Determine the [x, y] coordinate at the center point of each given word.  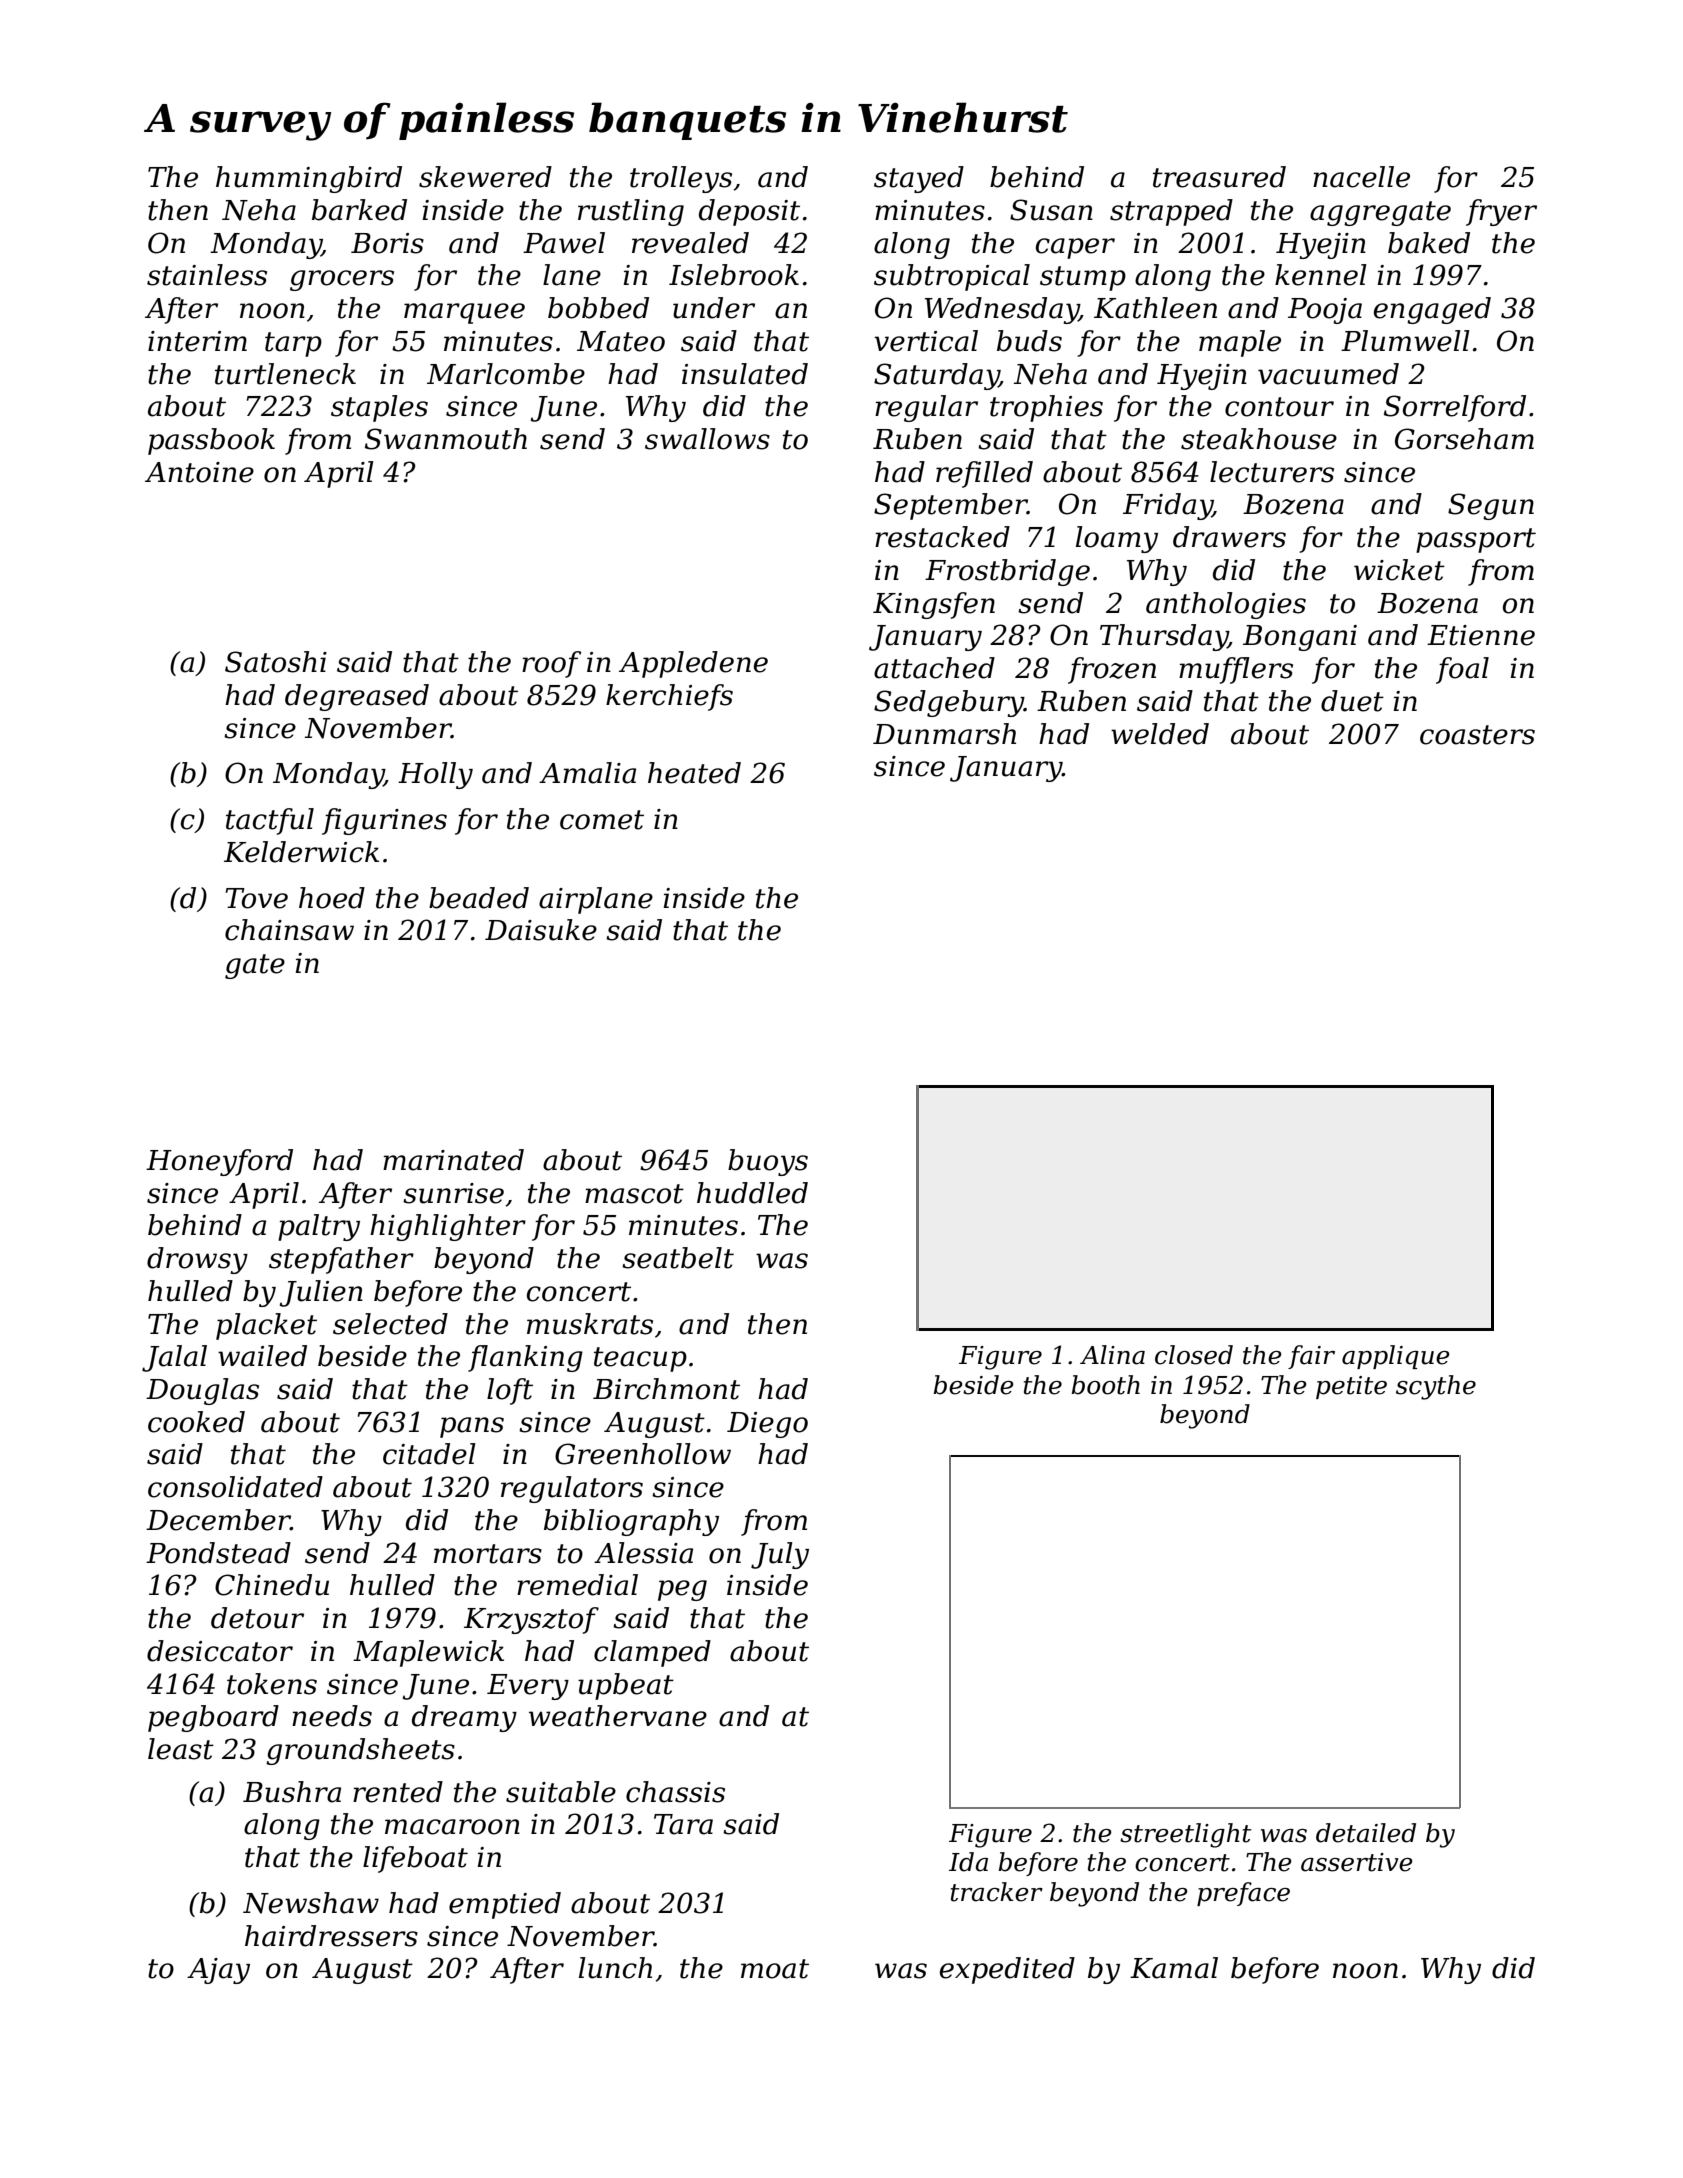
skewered [485, 177]
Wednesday [1002, 310]
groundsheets [360, 1751]
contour [1279, 407]
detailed [1366, 1833]
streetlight [1186, 1835]
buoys [768, 1162]
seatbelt [678, 1258]
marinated [453, 1160]
